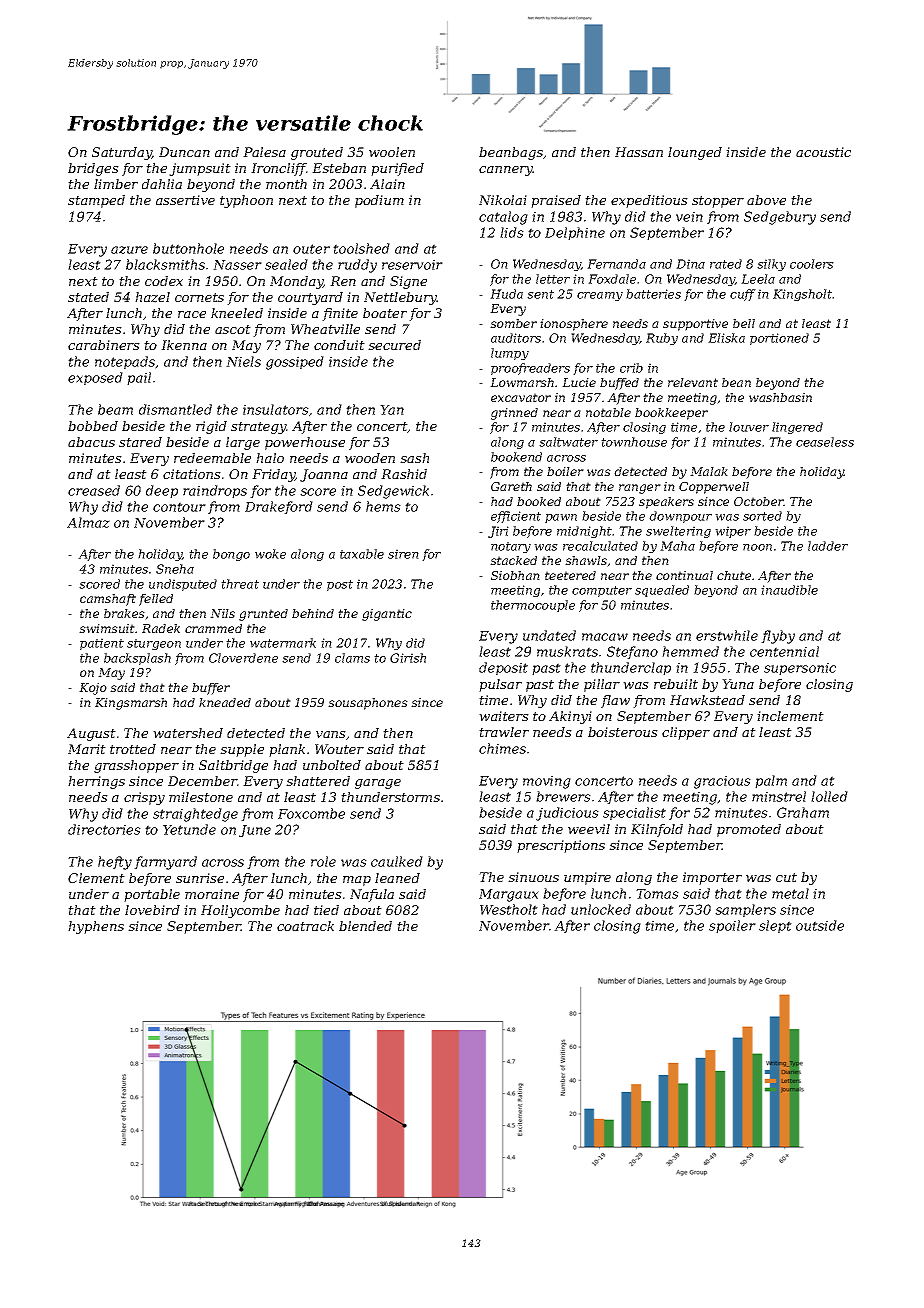 This image has height=1308, width=924. What do you see at coordinates (96, 927) in the image?
I see `hyphens` at bounding box center [96, 927].
